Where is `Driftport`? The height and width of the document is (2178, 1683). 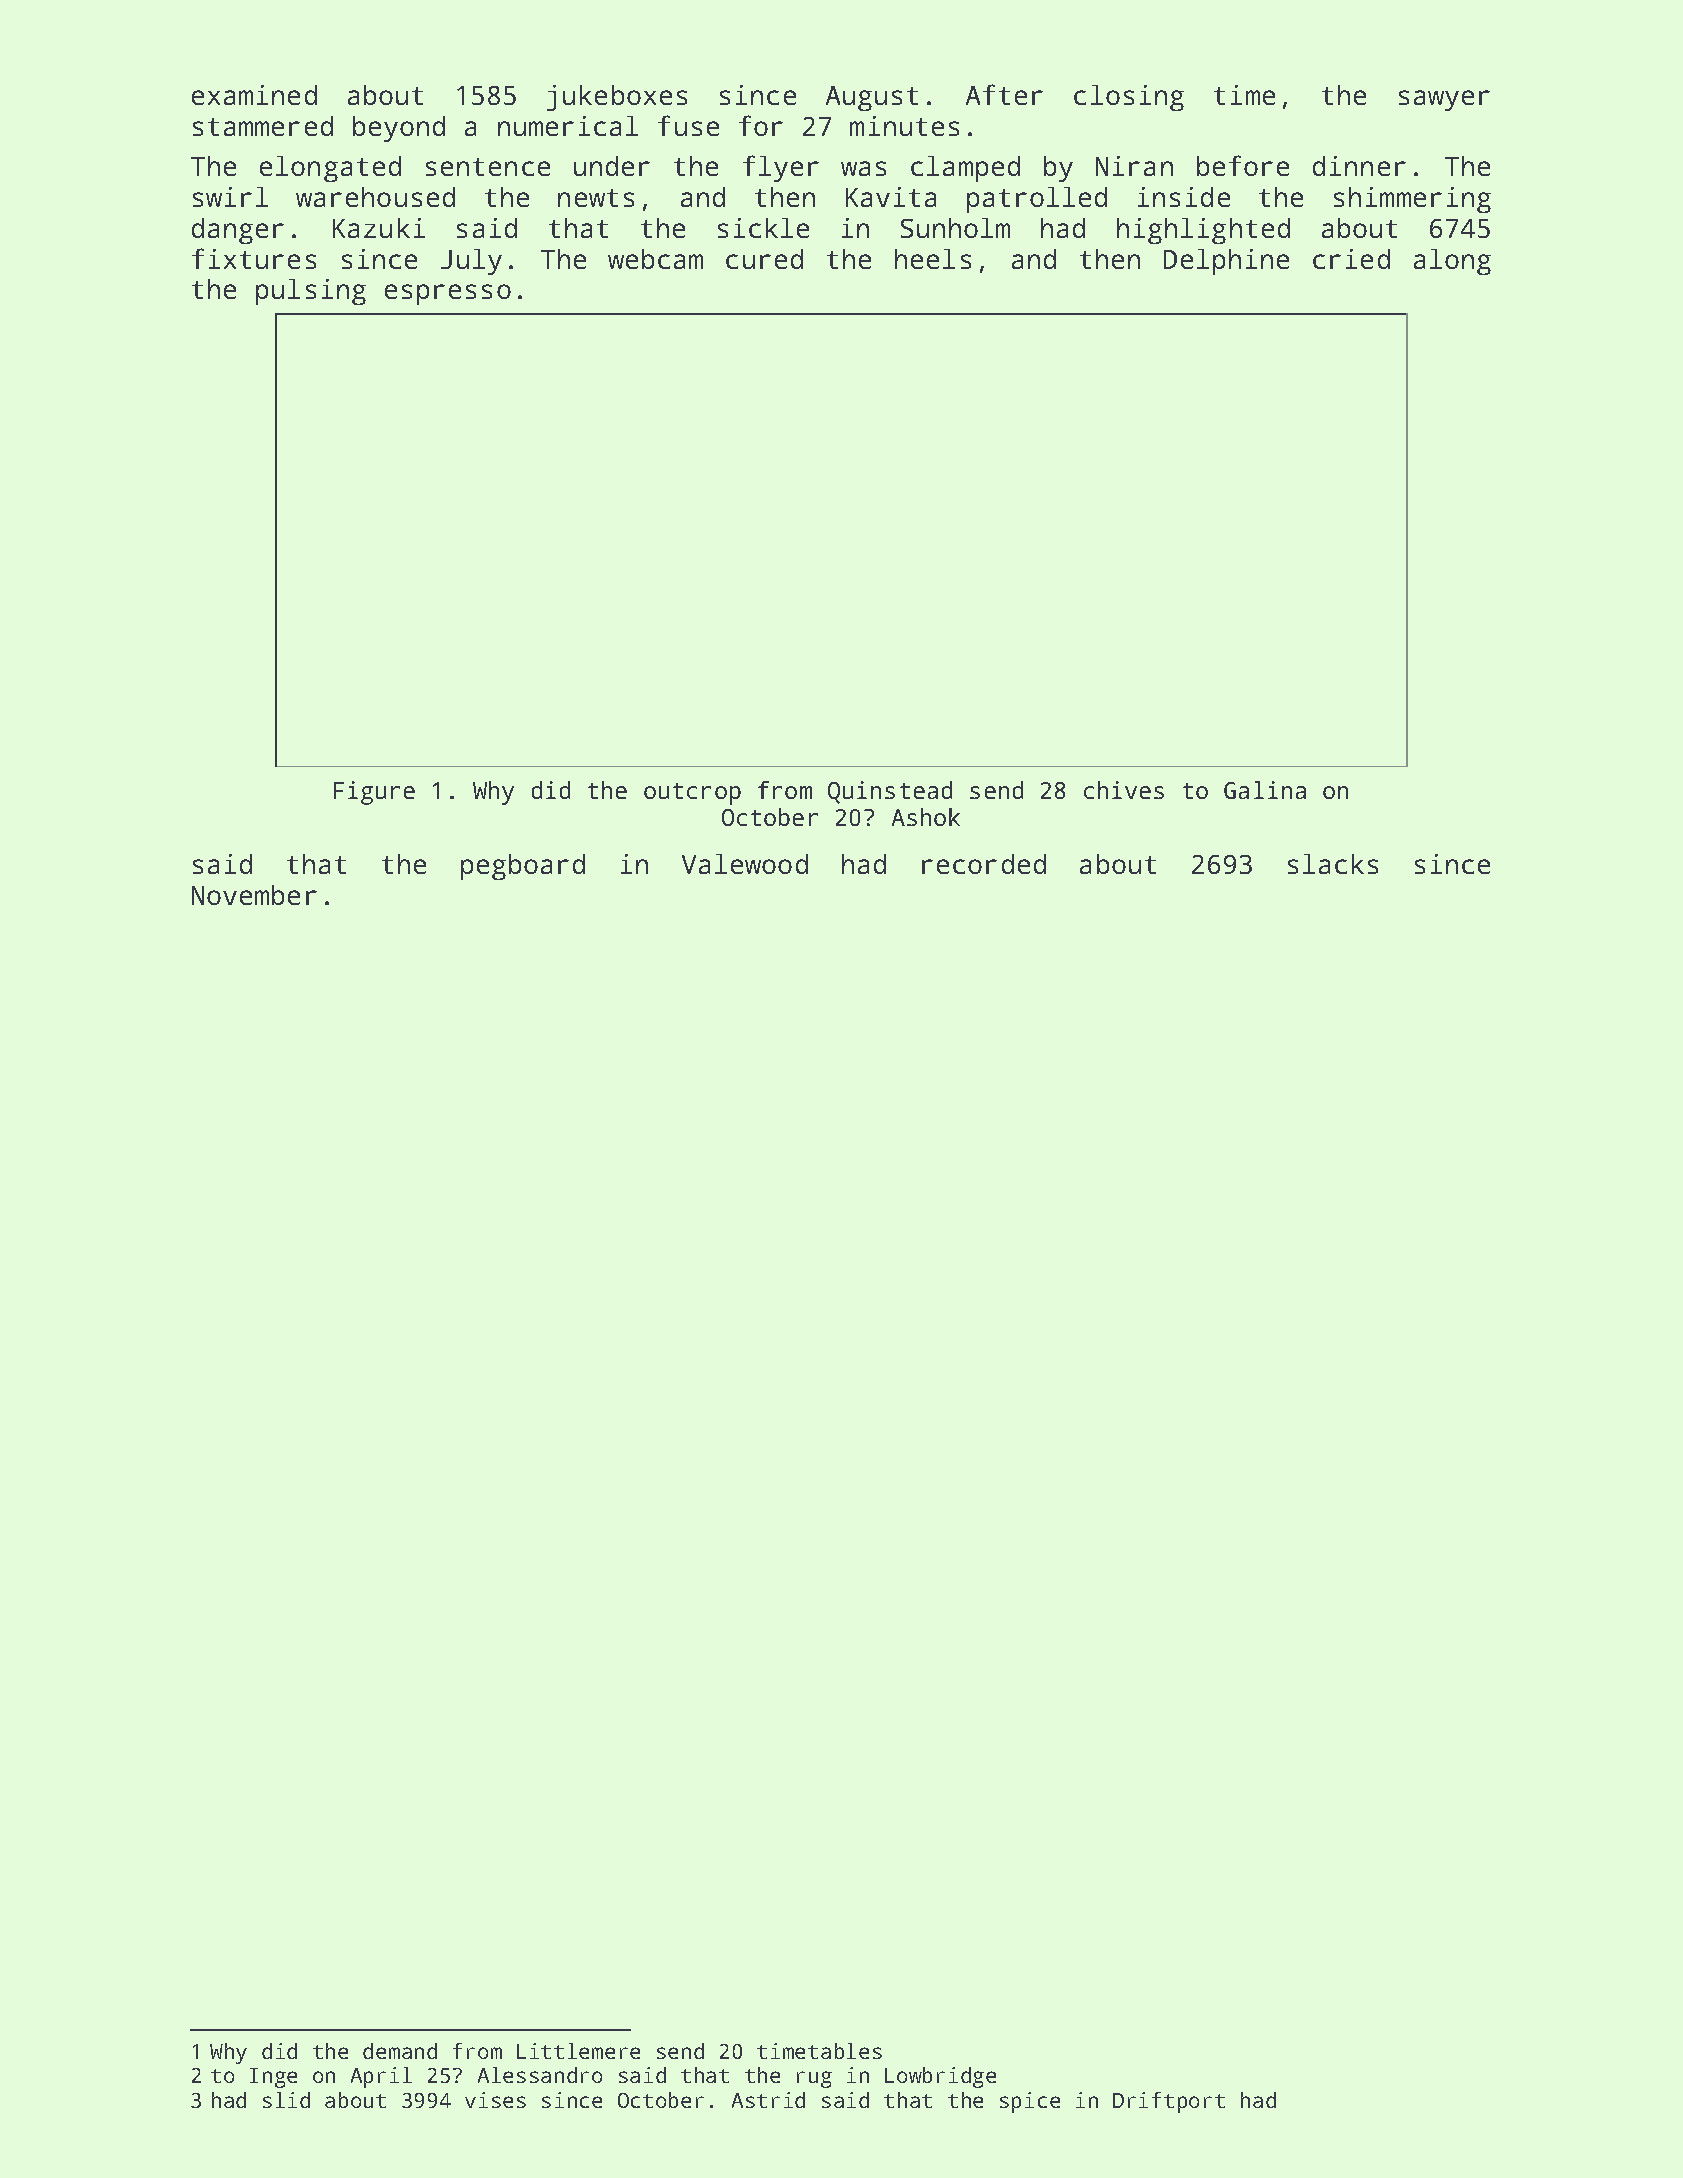
Driftport is located at coordinates (1169, 2102).
